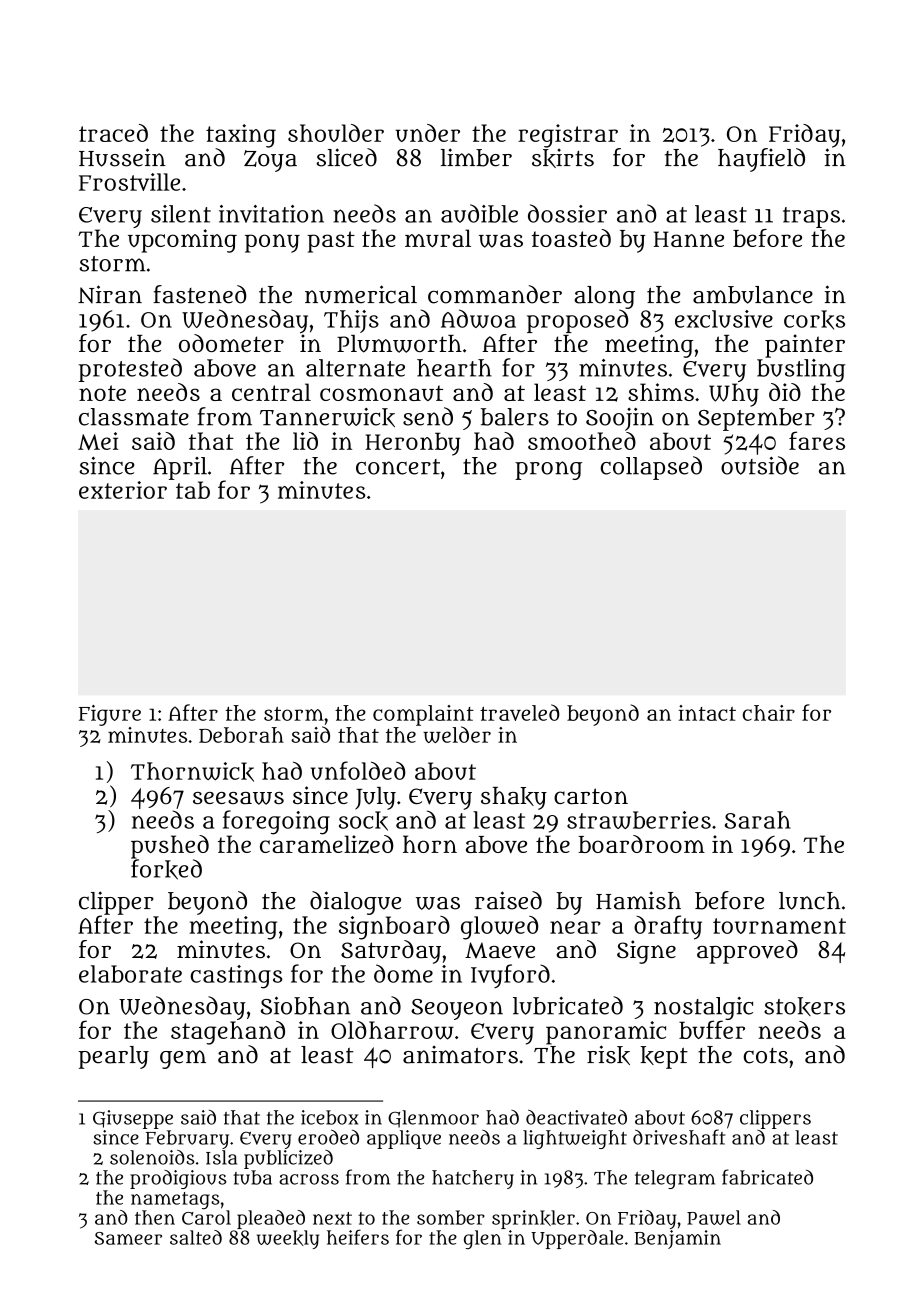  Describe the element at coordinates (241, 136) in the page. I see `taxing` at that location.
